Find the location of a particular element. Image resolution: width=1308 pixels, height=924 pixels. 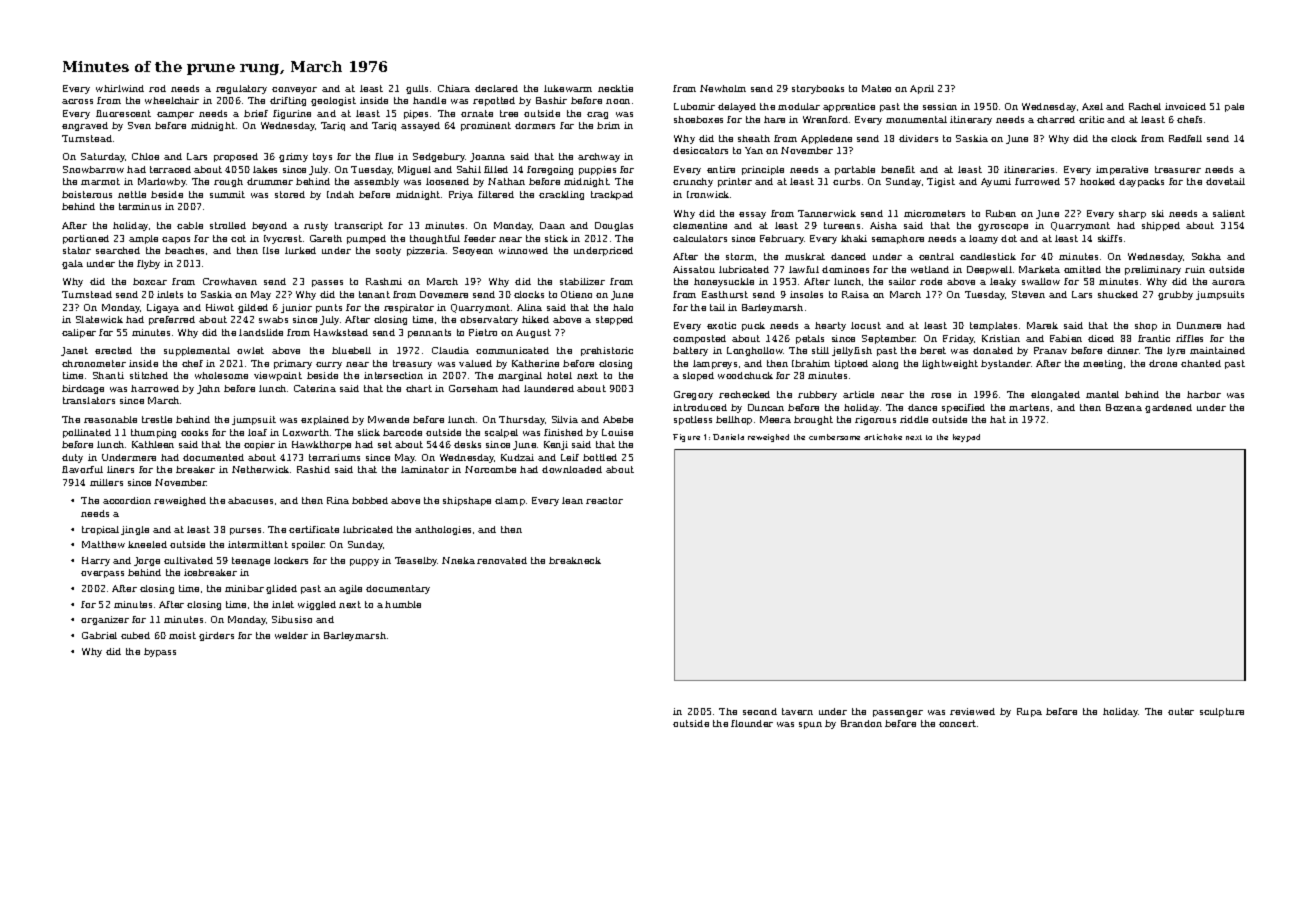

Thursday is located at coordinates (522, 420).
